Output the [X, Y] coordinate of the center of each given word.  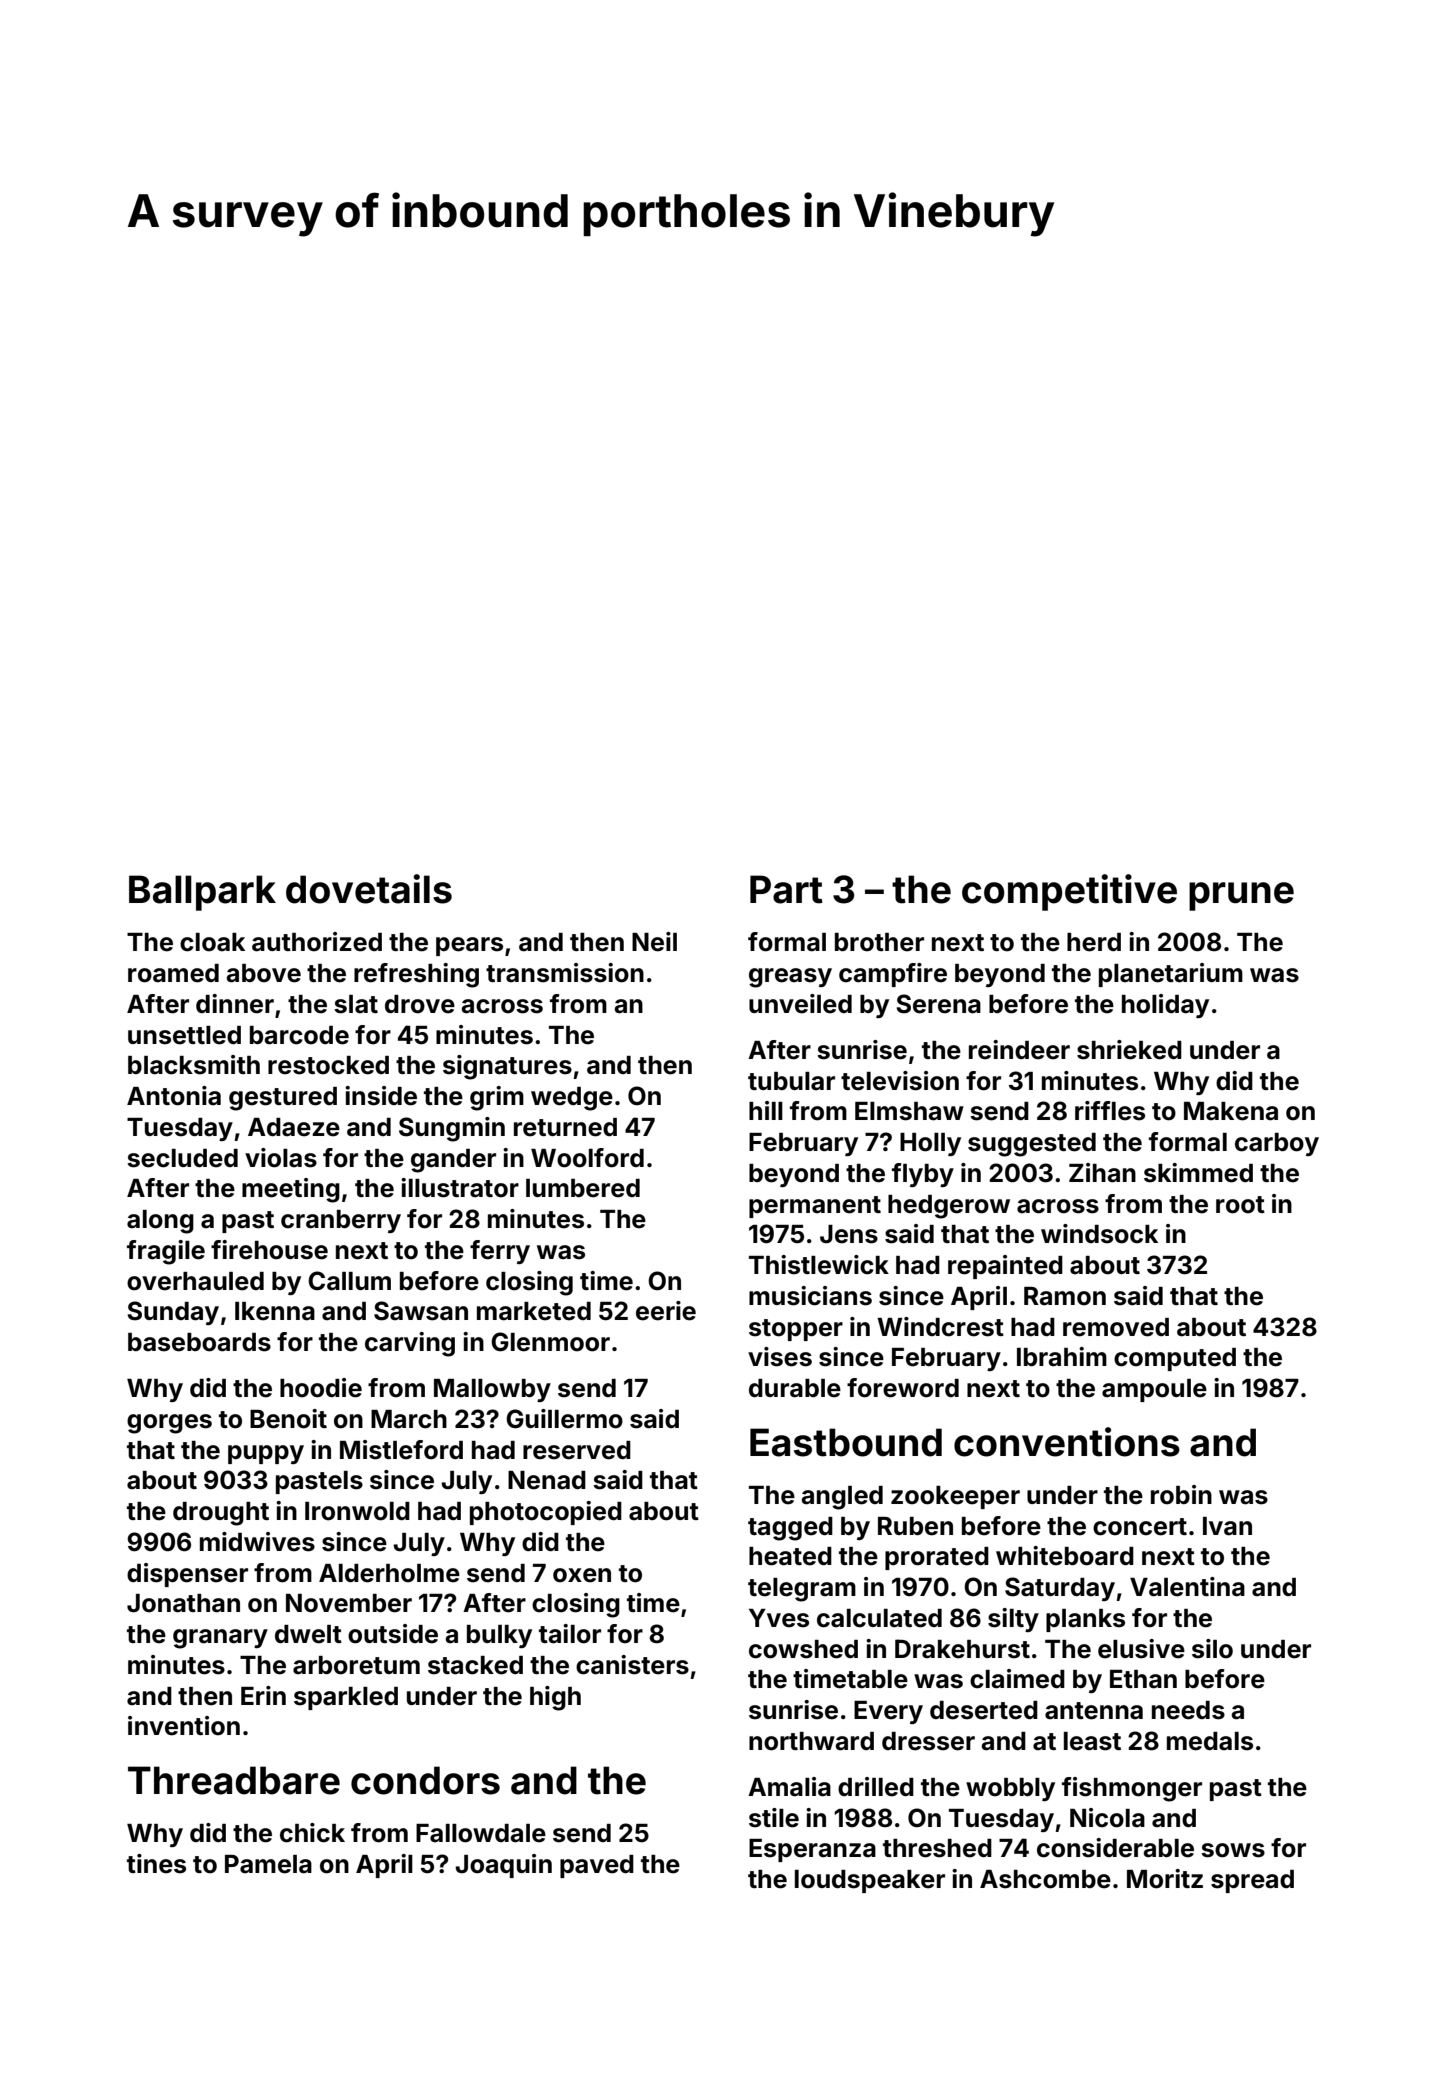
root [1240, 1205]
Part [786, 889]
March [409, 1419]
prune [1241, 896]
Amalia [789, 1787]
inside [381, 1096]
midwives [257, 1542]
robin [1181, 1495]
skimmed [1198, 1173]
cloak [212, 942]
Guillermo [564, 1419]
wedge [572, 1099]
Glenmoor [550, 1342]
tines [156, 1864]
